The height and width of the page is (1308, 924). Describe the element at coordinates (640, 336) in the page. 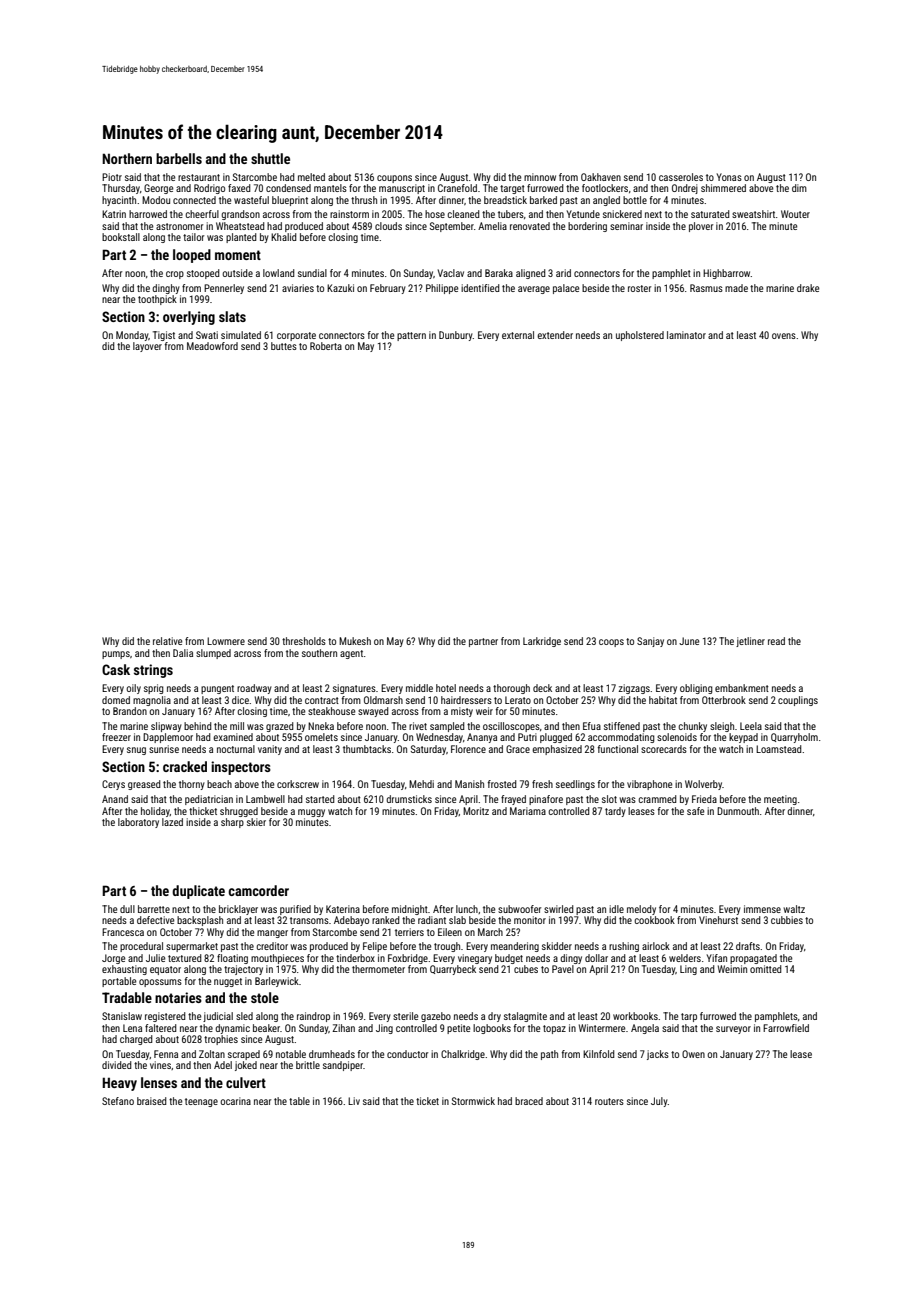

I see `upholstered` at that location.
